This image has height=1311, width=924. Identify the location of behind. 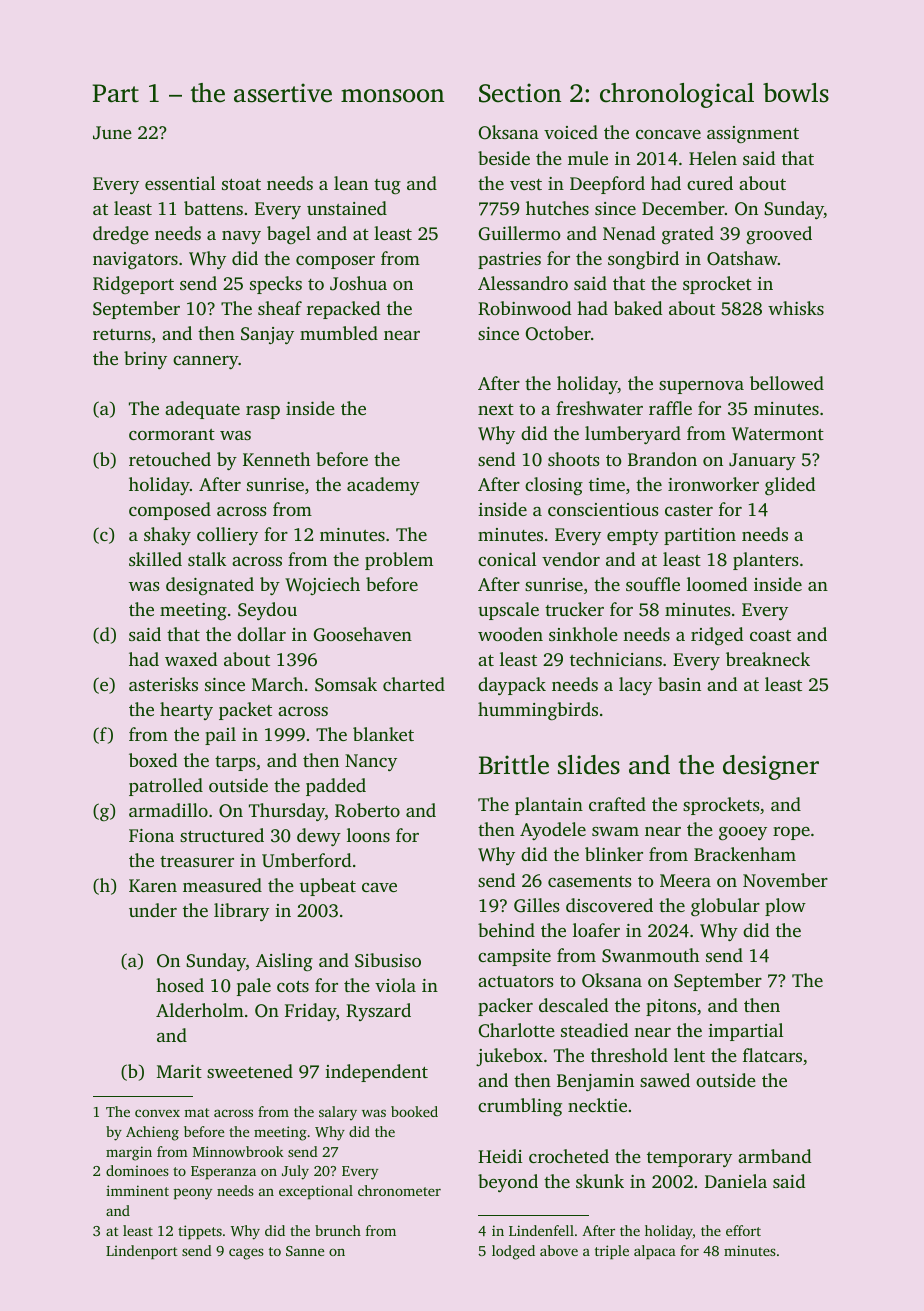
(506, 930).
